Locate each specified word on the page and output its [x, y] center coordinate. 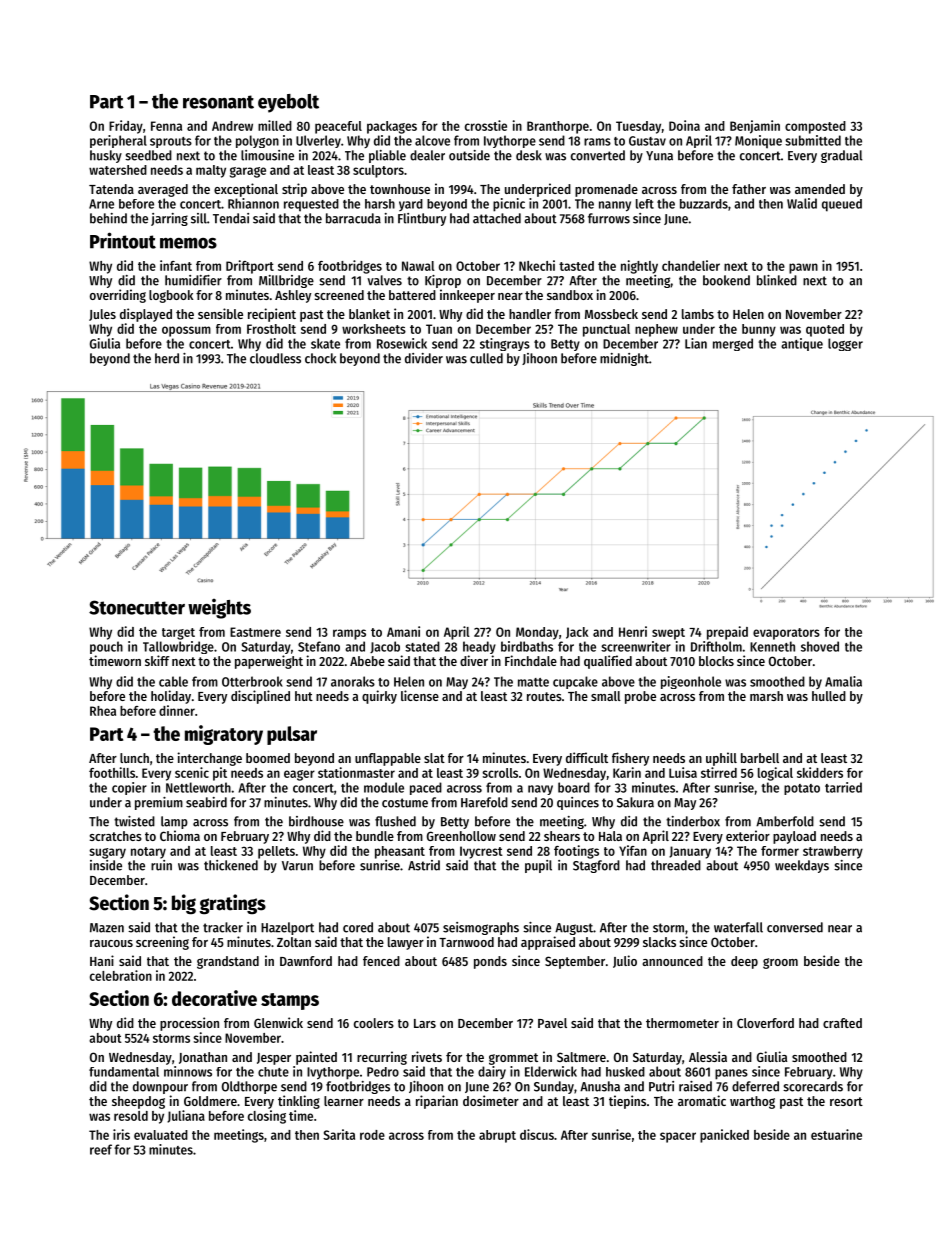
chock [320, 358]
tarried [843, 787]
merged [733, 344]
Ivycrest [481, 852]
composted [815, 127]
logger [845, 344]
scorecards [813, 1086]
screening [162, 943]
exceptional [246, 190]
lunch [134, 758]
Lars [425, 1023]
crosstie [486, 125]
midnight [624, 359]
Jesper [274, 1059]
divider [424, 358]
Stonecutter [137, 607]
